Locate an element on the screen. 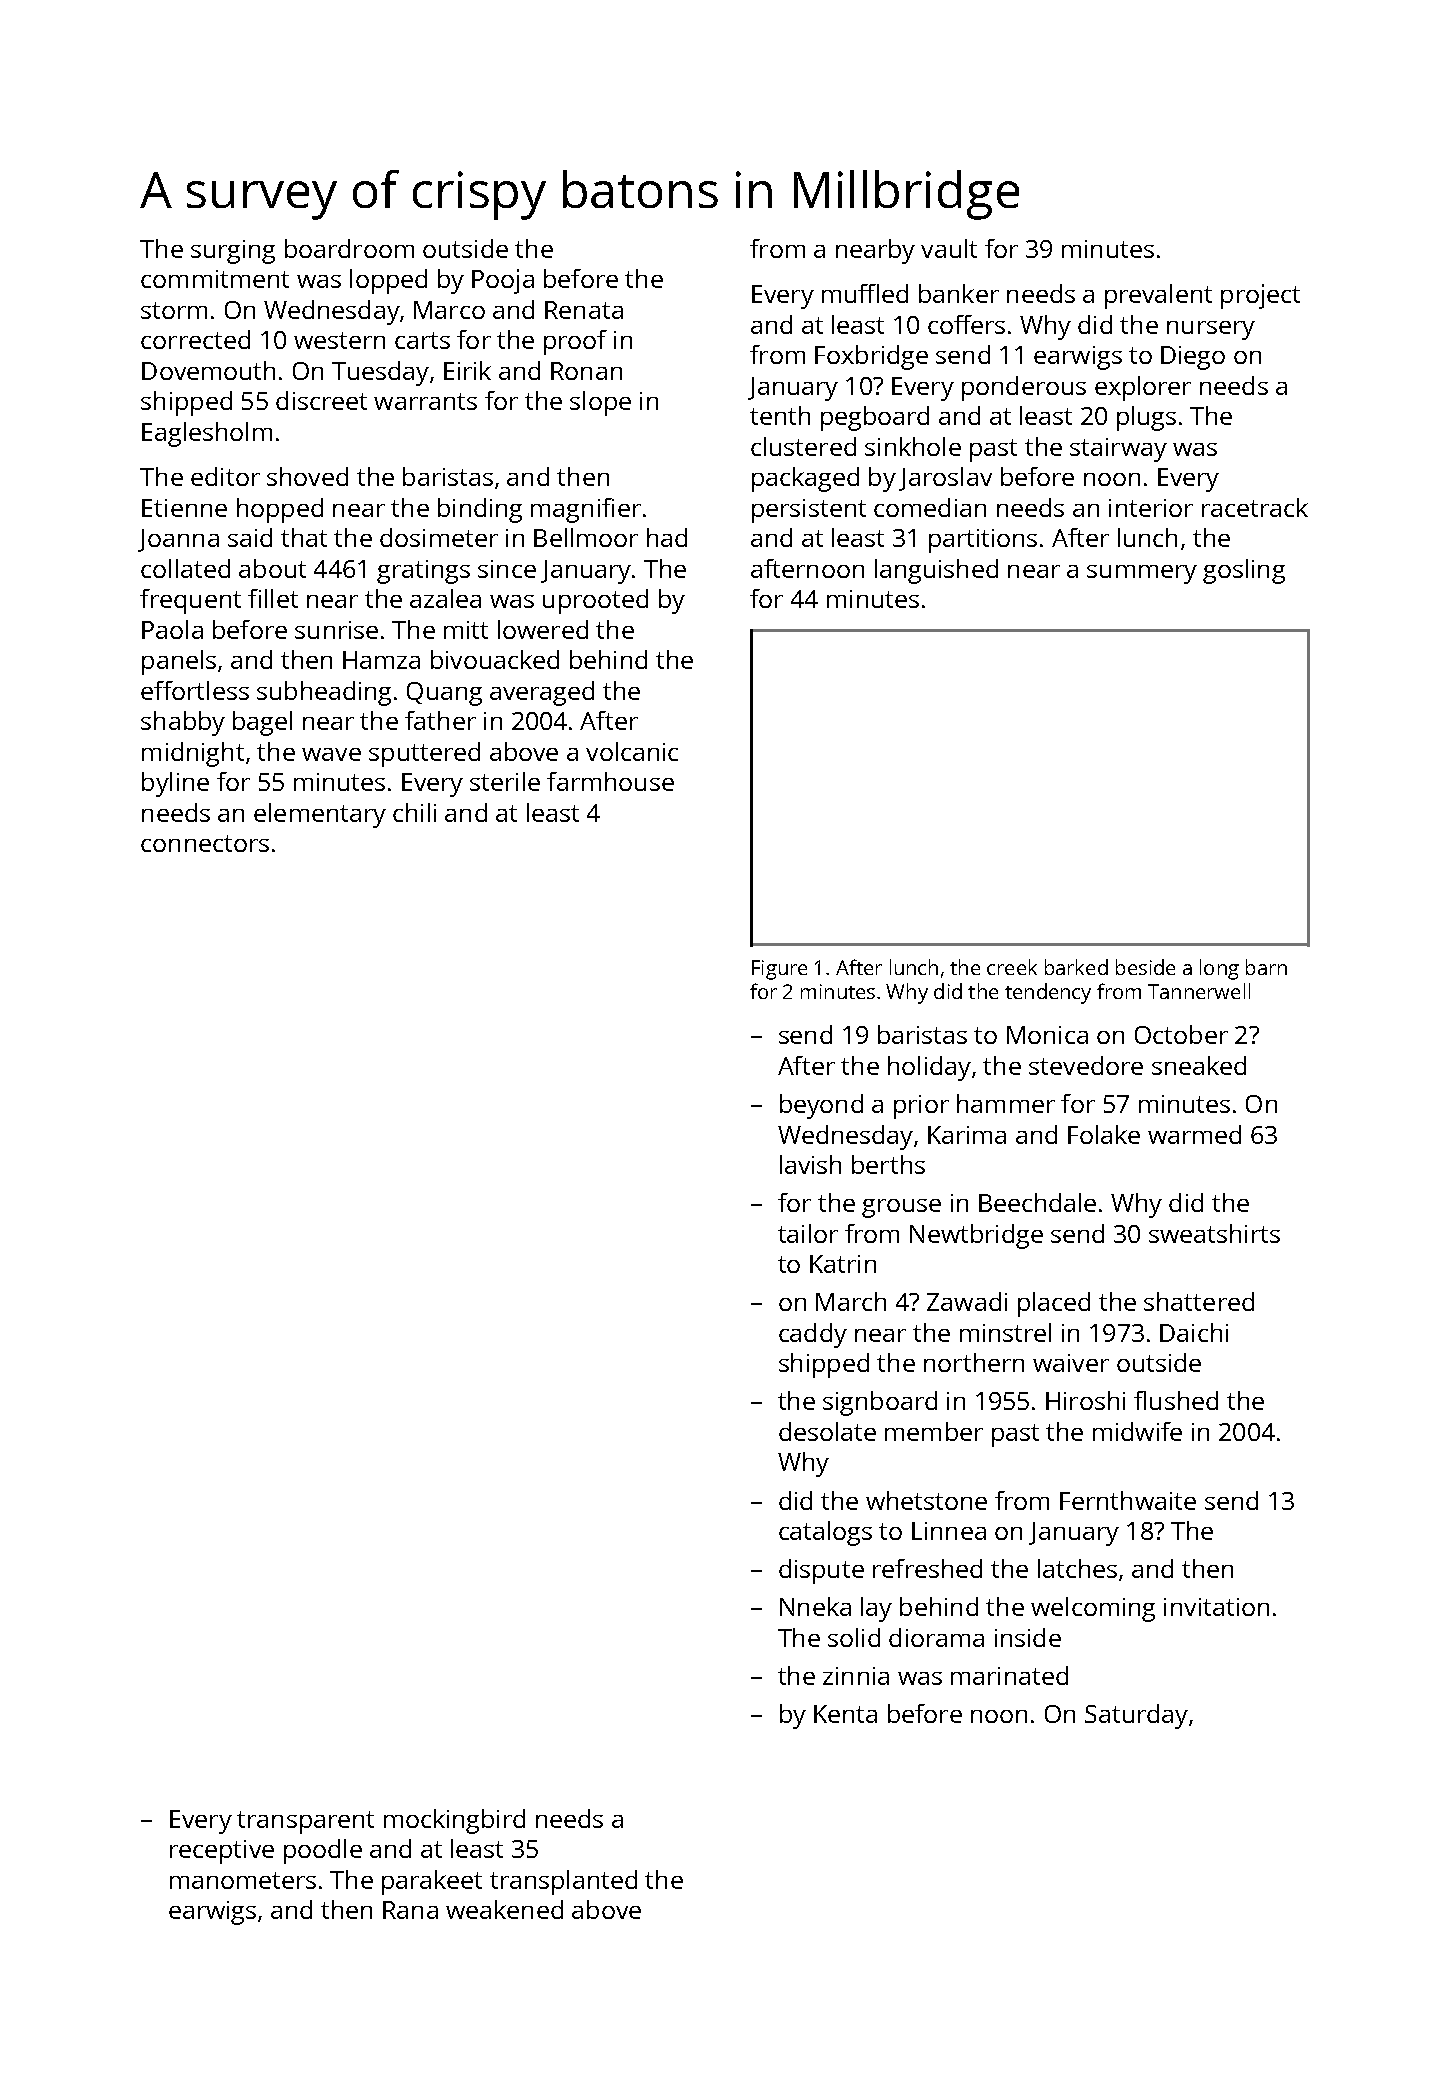 This screenshot has height=2100, width=1450. ponderous is located at coordinates (1024, 388).
